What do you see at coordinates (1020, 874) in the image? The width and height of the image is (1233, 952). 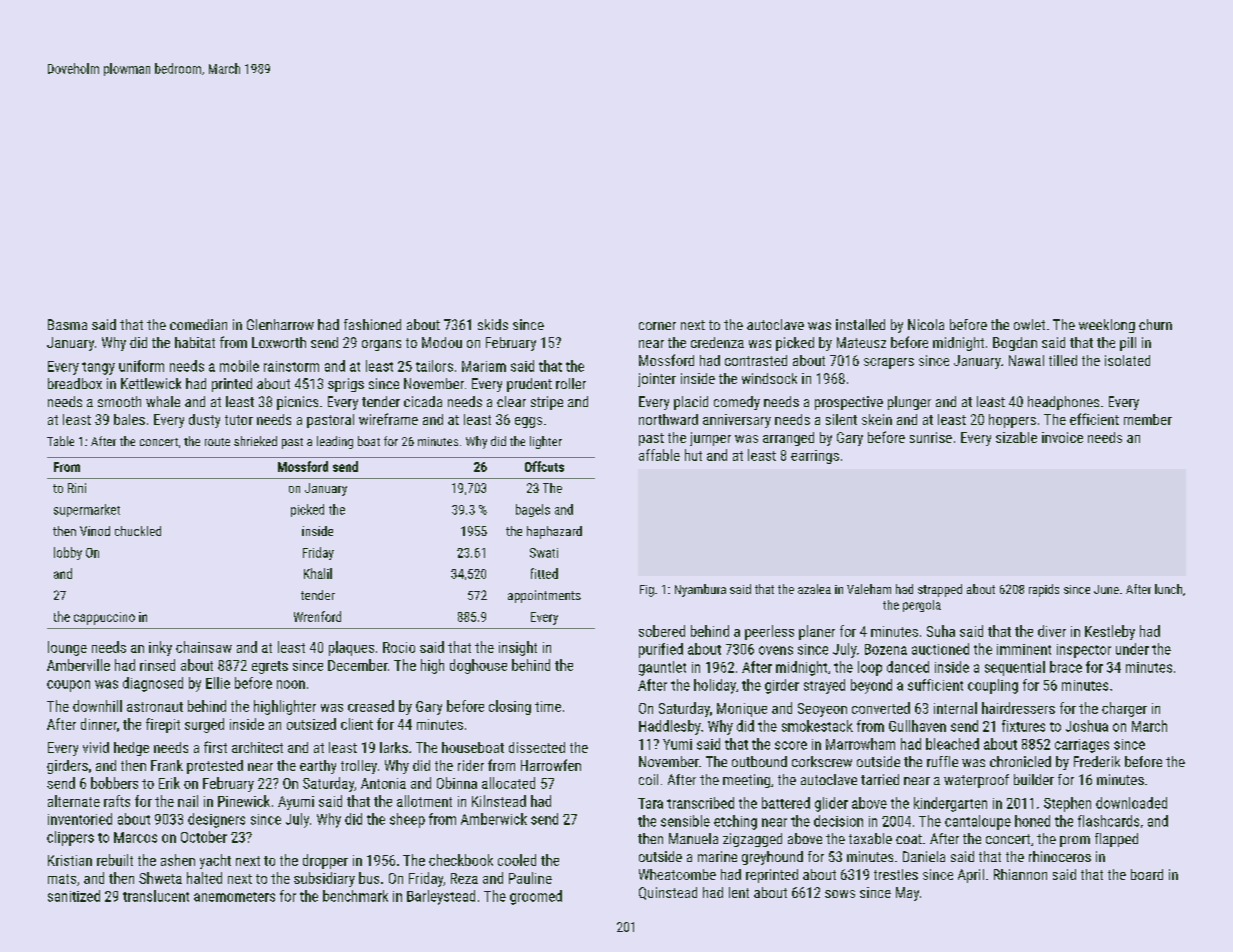 I see `Rhiannon` at bounding box center [1020, 874].
